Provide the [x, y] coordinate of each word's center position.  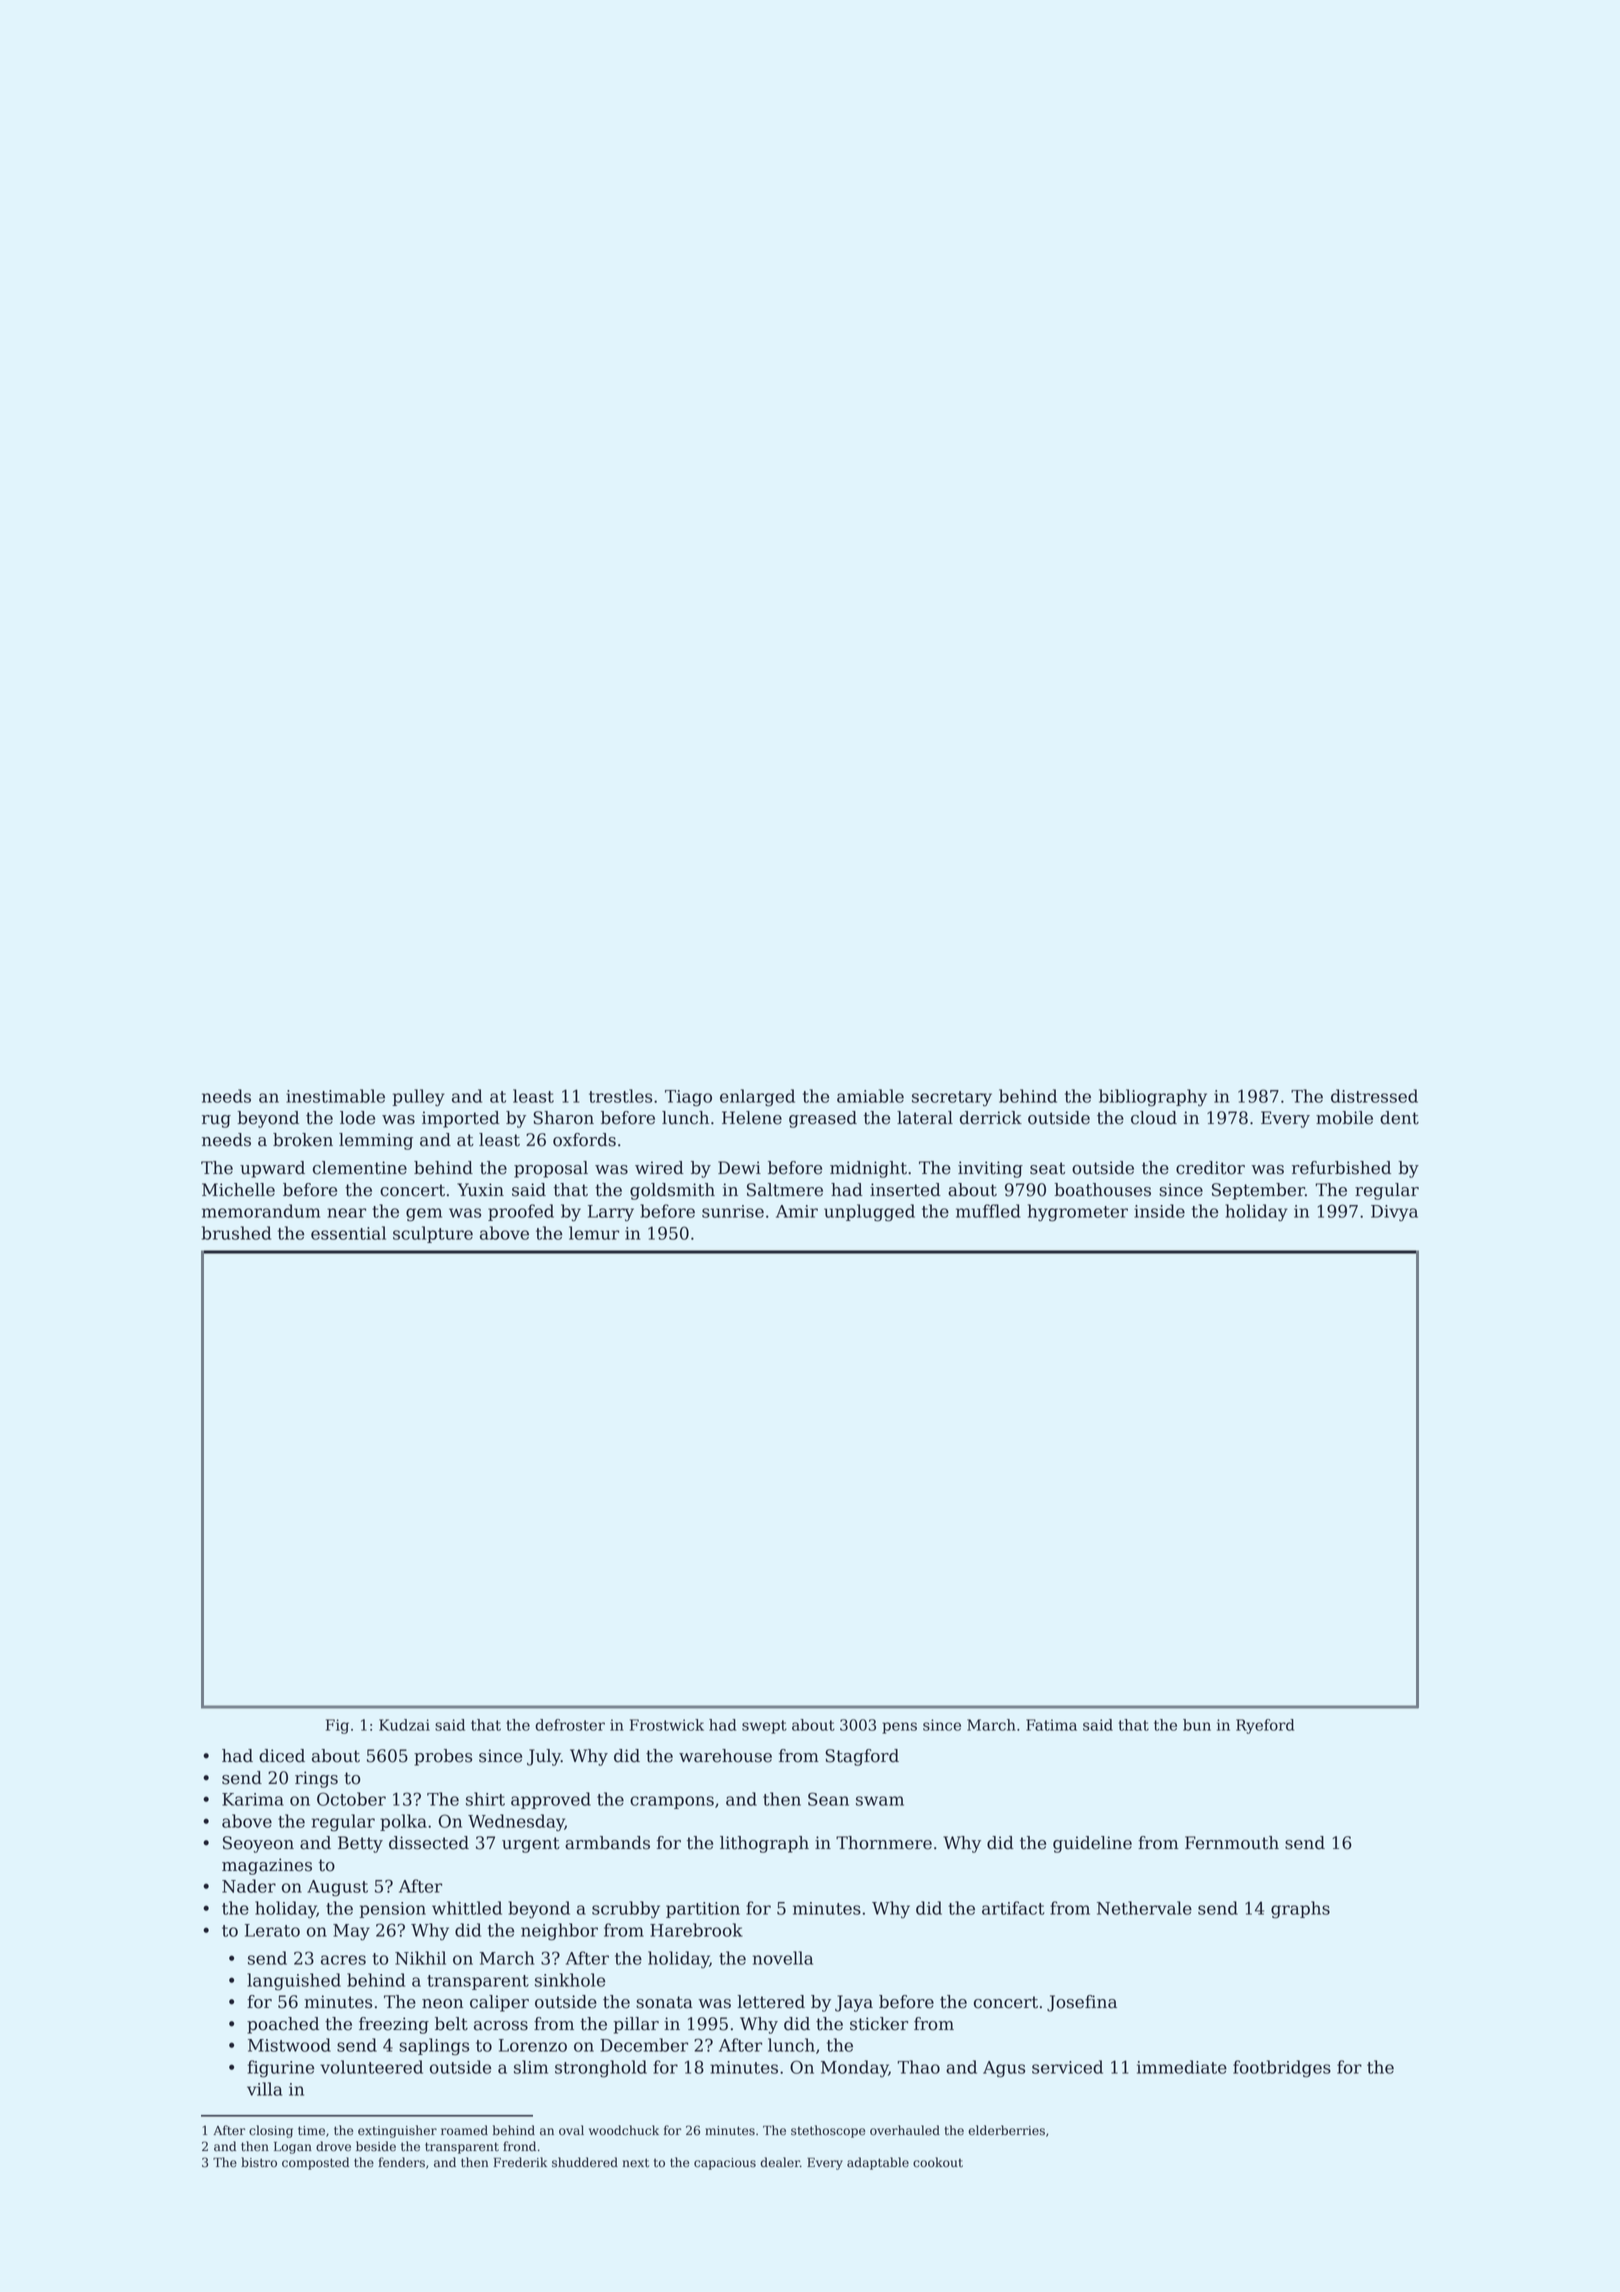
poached [283, 2025]
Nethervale [1144, 1908]
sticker [879, 2024]
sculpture [433, 1234]
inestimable [335, 1096]
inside [1159, 1211]
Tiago [688, 1098]
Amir [797, 1211]
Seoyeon [258, 1844]
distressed [1374, 1096]
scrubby [626, 1910]
